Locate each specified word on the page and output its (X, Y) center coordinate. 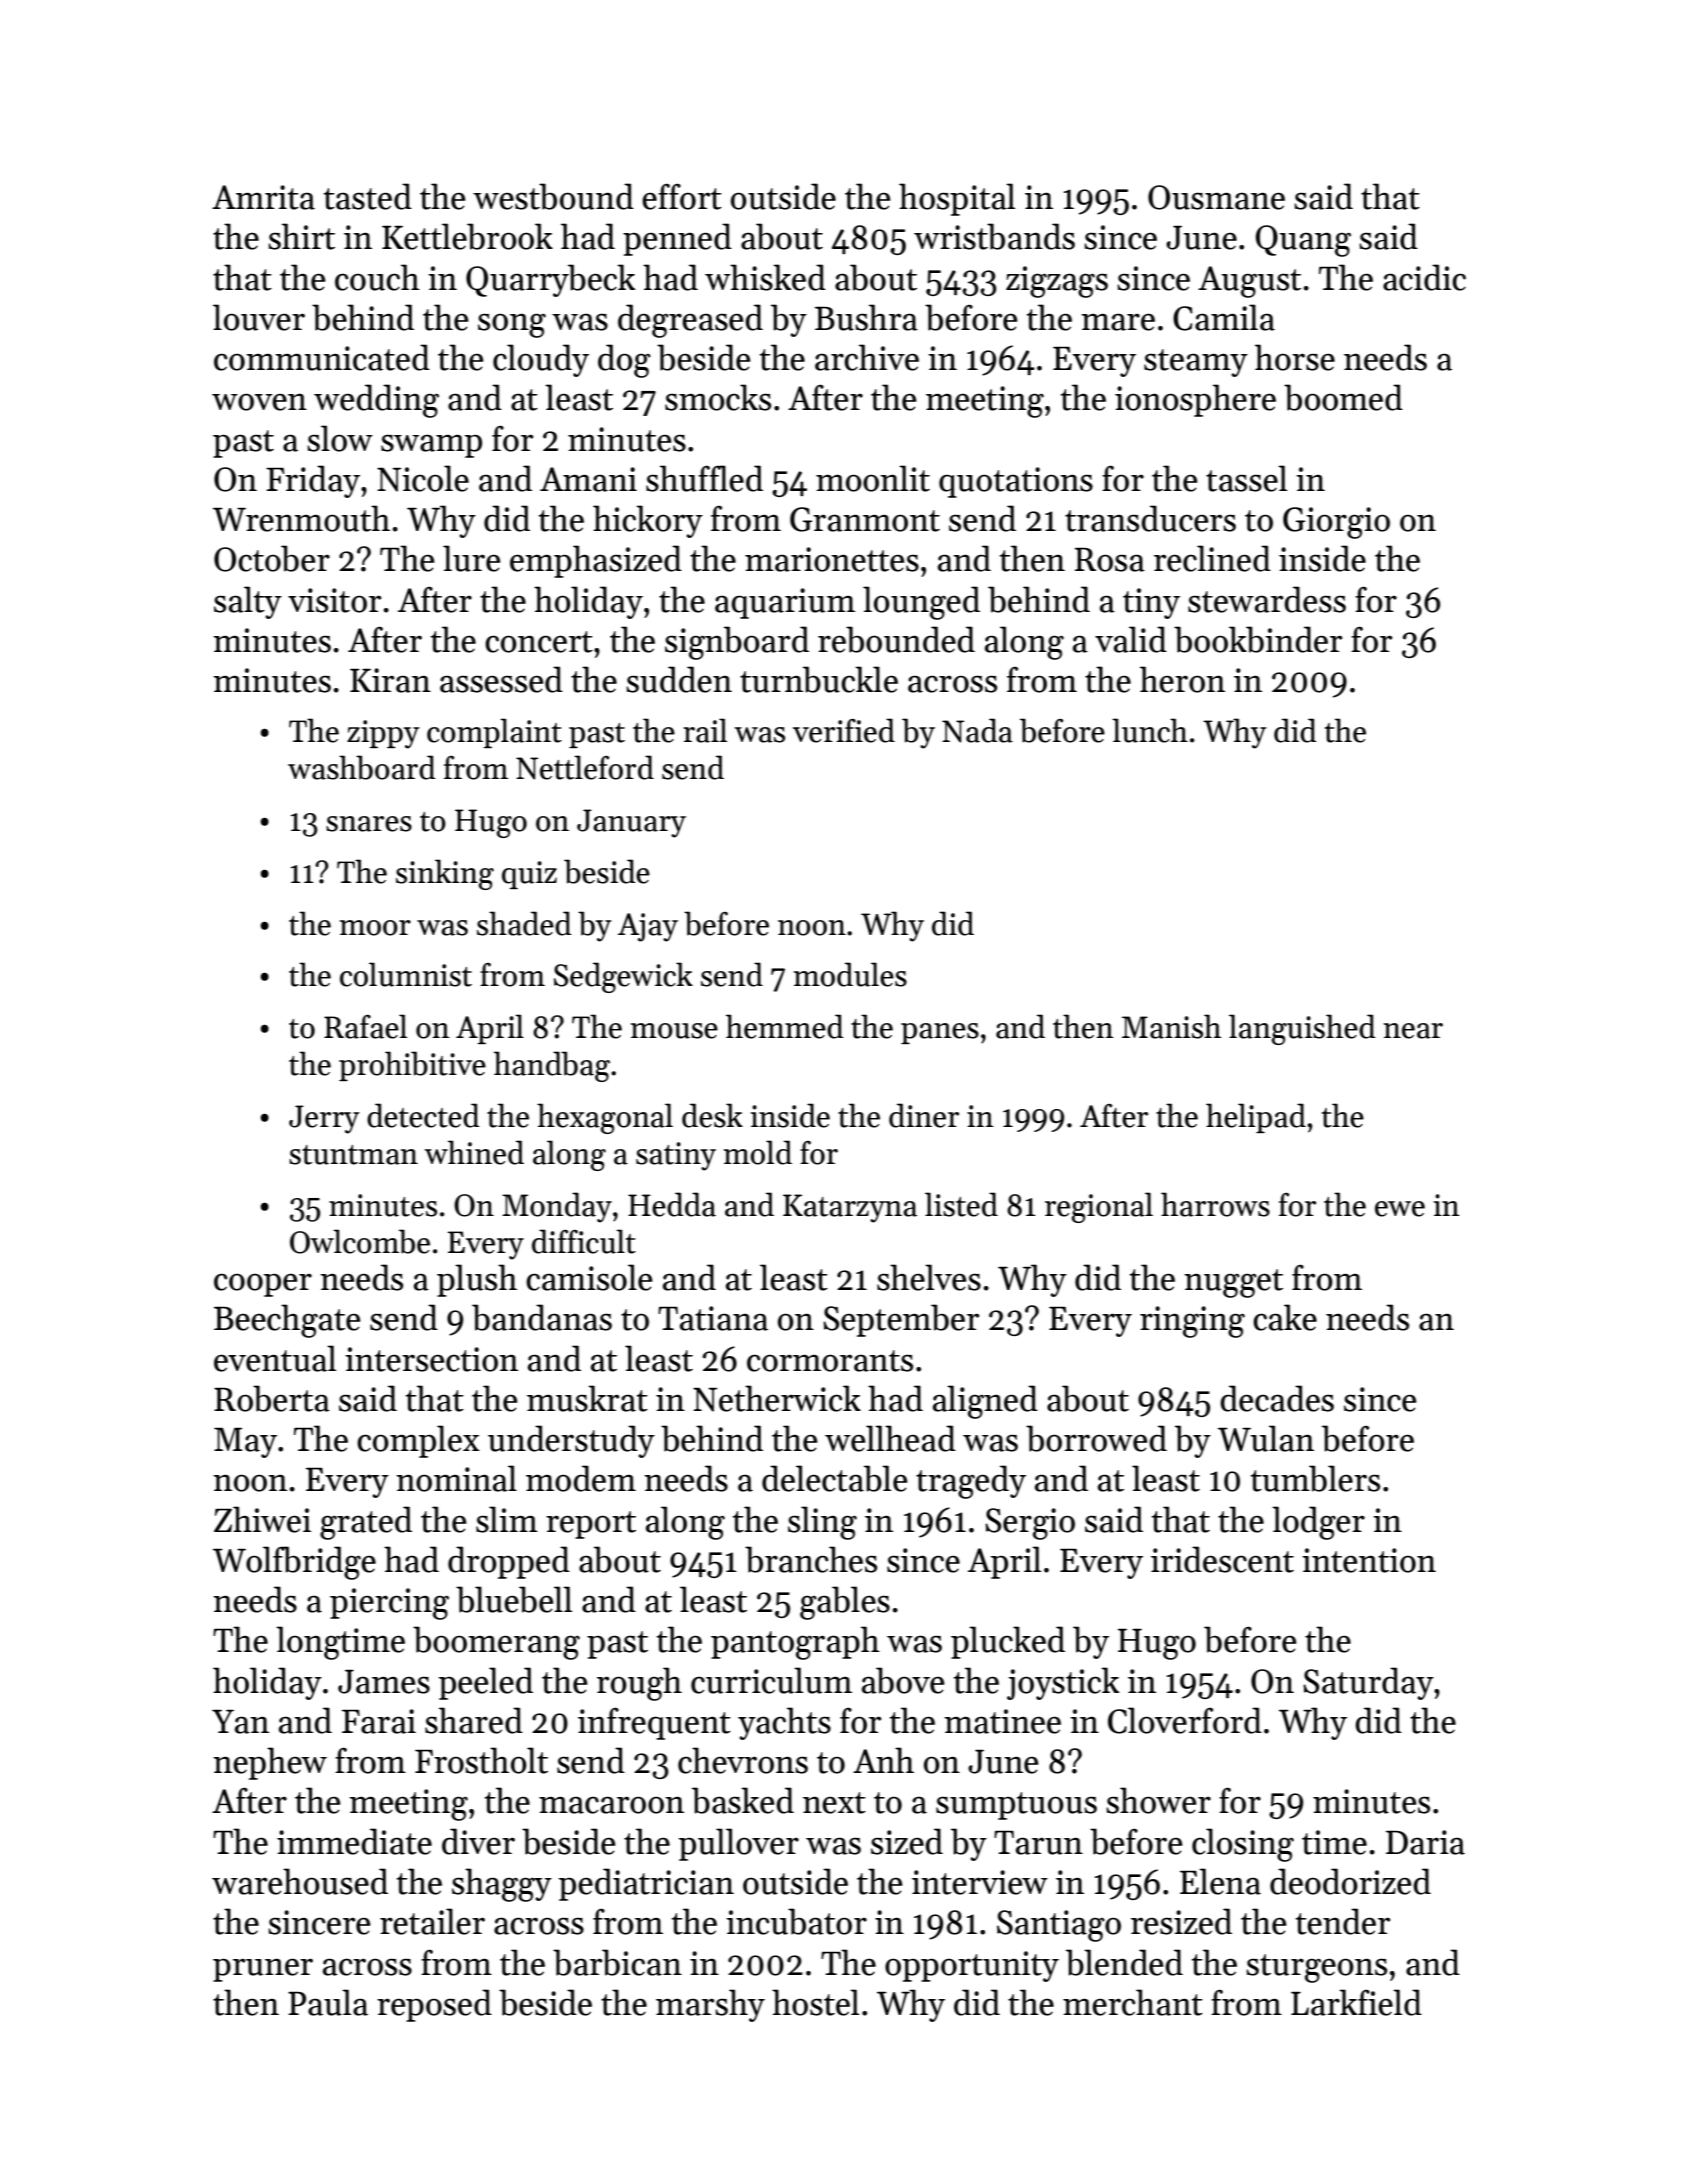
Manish (1171, 1026)
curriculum (771, 1680)
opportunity (972, 1966)
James (384, 1682)
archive (867, 357)
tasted (368, 196)
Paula (328, 2002)
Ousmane (1216, 197)
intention (1369, 1560)
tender (1343, 1921)
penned (677, 239)
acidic (1424, 277)
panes (940, 1033)
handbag (552, 1066)
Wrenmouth (301, 518)
